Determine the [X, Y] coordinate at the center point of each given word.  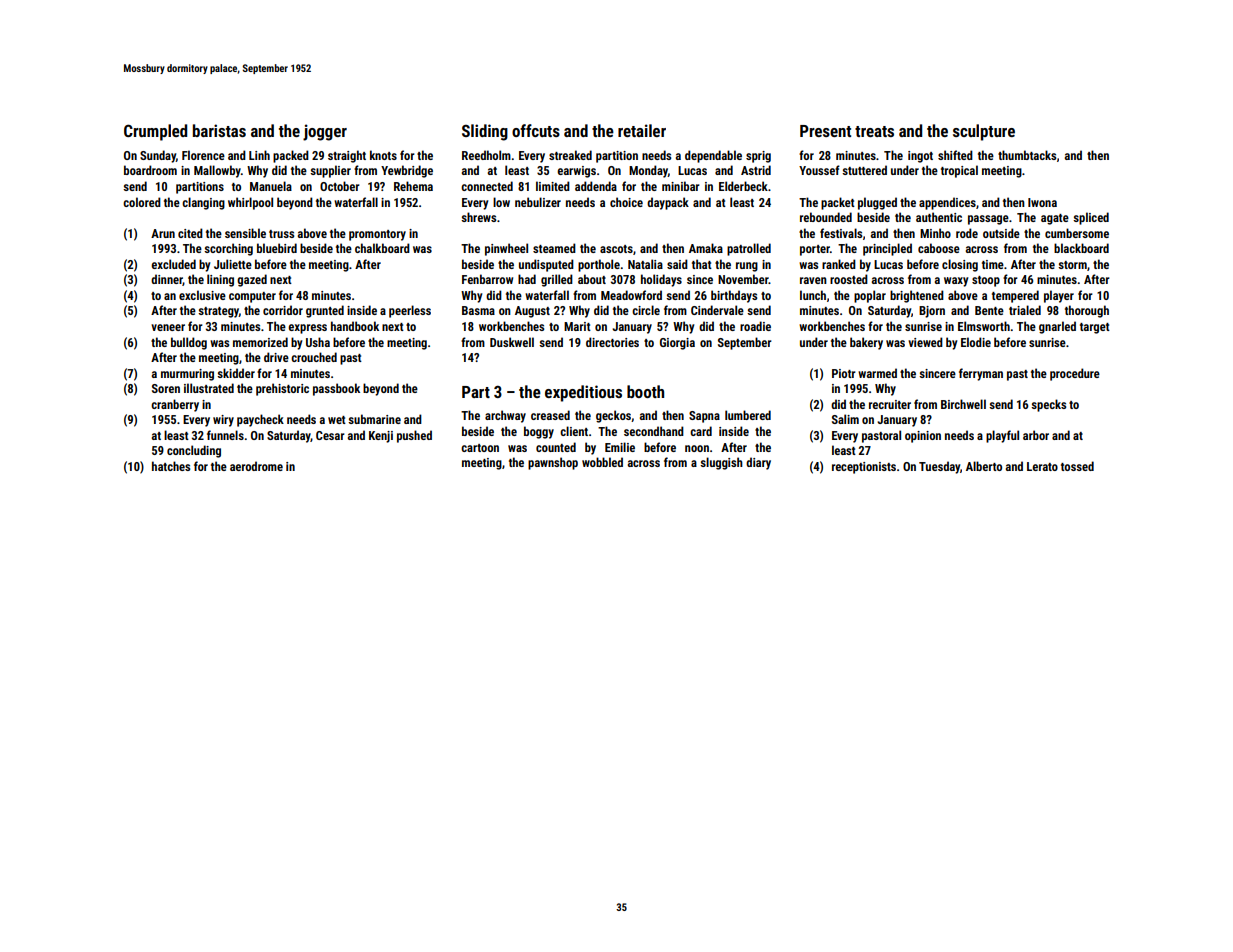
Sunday [158, 156]
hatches [171, 466]
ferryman [981, 374]
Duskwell [512, 342]
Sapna [704, 417]
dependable [713, 156]
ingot [920, 157]
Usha [318, 342]
